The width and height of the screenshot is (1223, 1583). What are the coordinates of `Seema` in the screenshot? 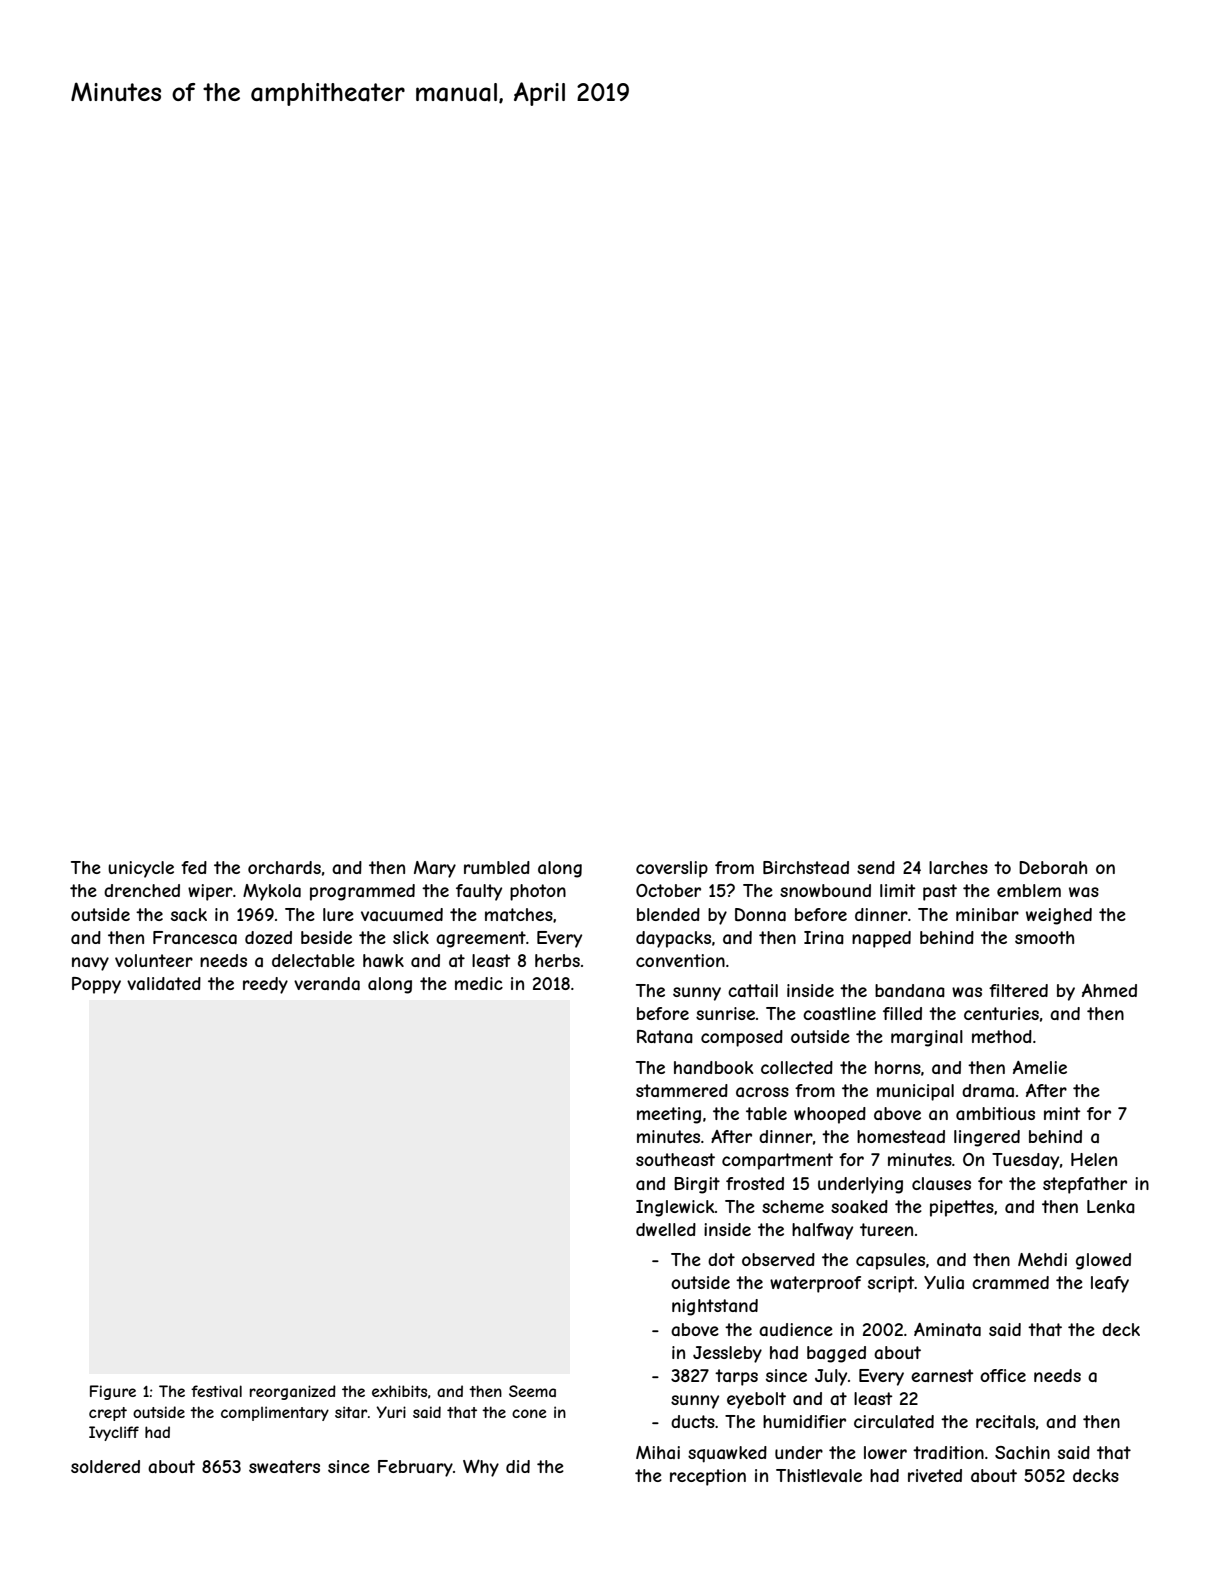 It's located at (532, 1391).
